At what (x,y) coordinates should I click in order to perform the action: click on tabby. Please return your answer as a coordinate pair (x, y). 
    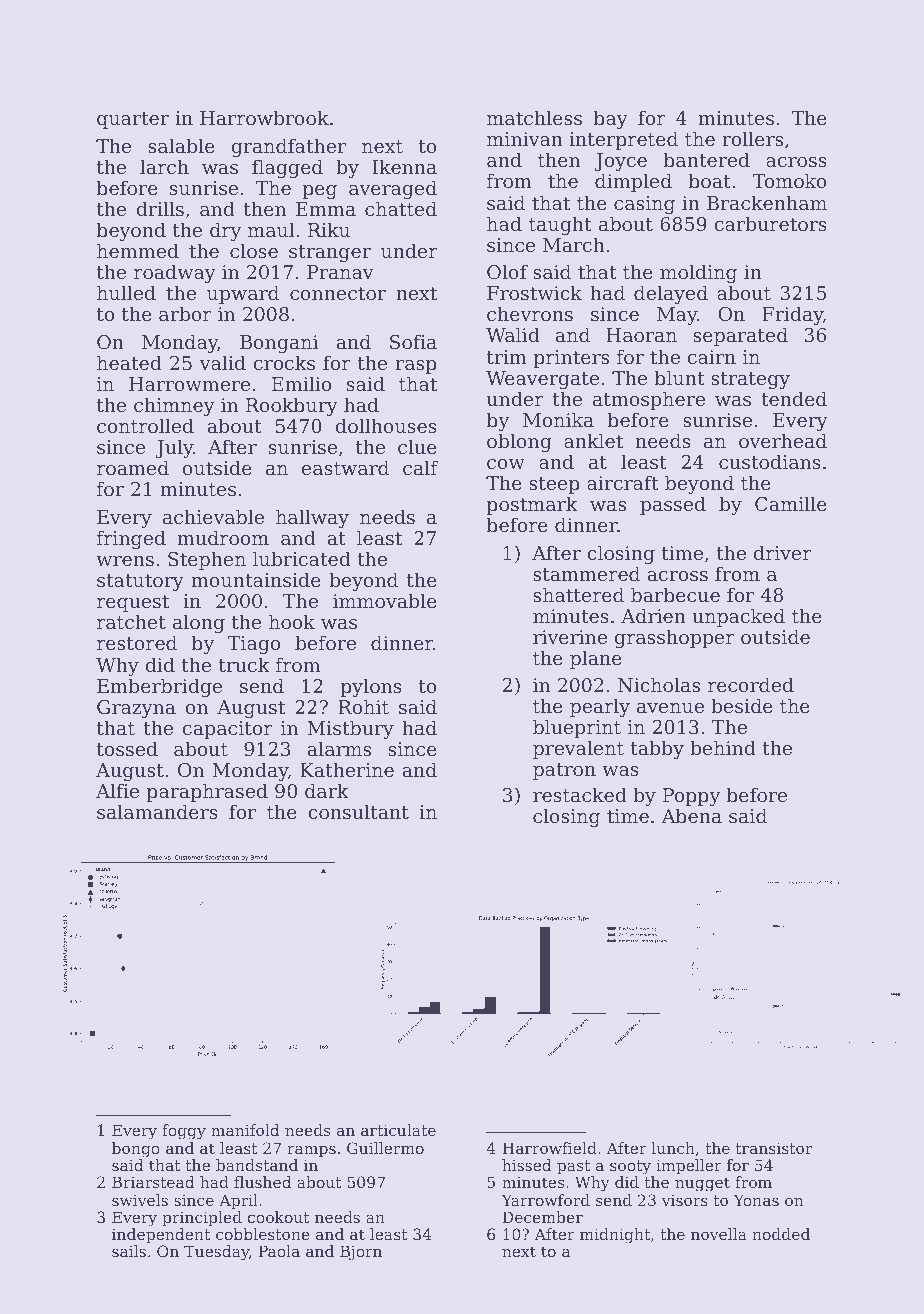
    Looking at the image, I should click on (657, 749).
